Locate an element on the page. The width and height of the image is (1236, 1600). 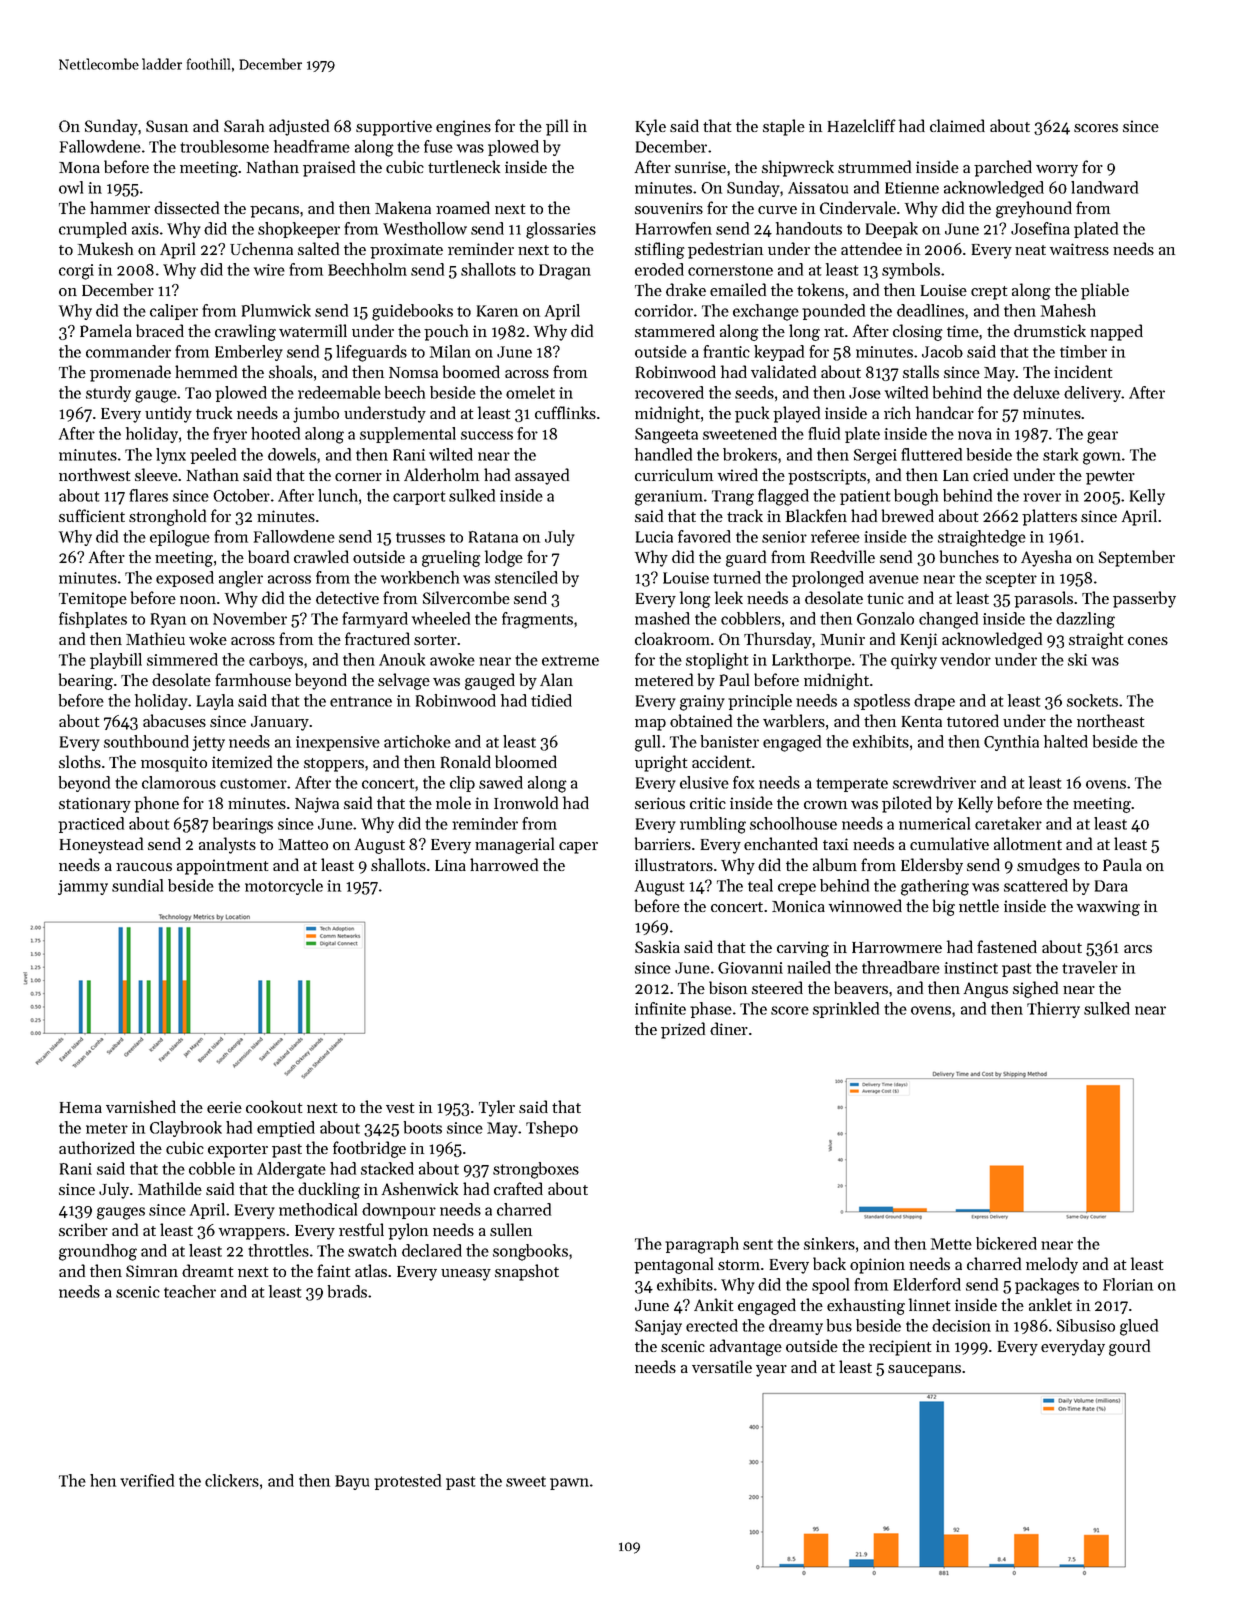
Kyle is located at coordinates (651, 127).
